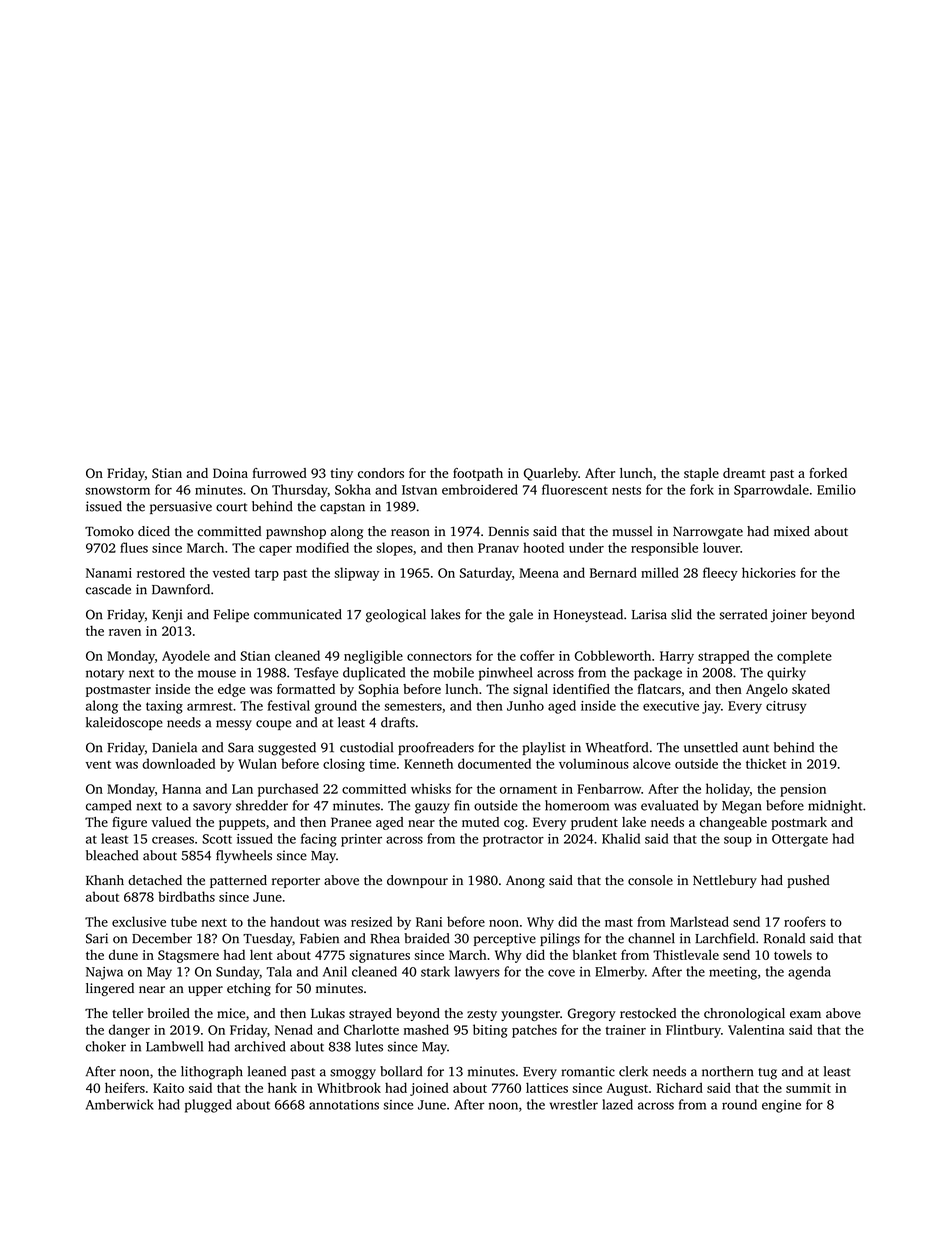 The height and width of the page is (1233, 952). Describe the element at coordinates (184, 921) in the page. I see `tube` at that location.
